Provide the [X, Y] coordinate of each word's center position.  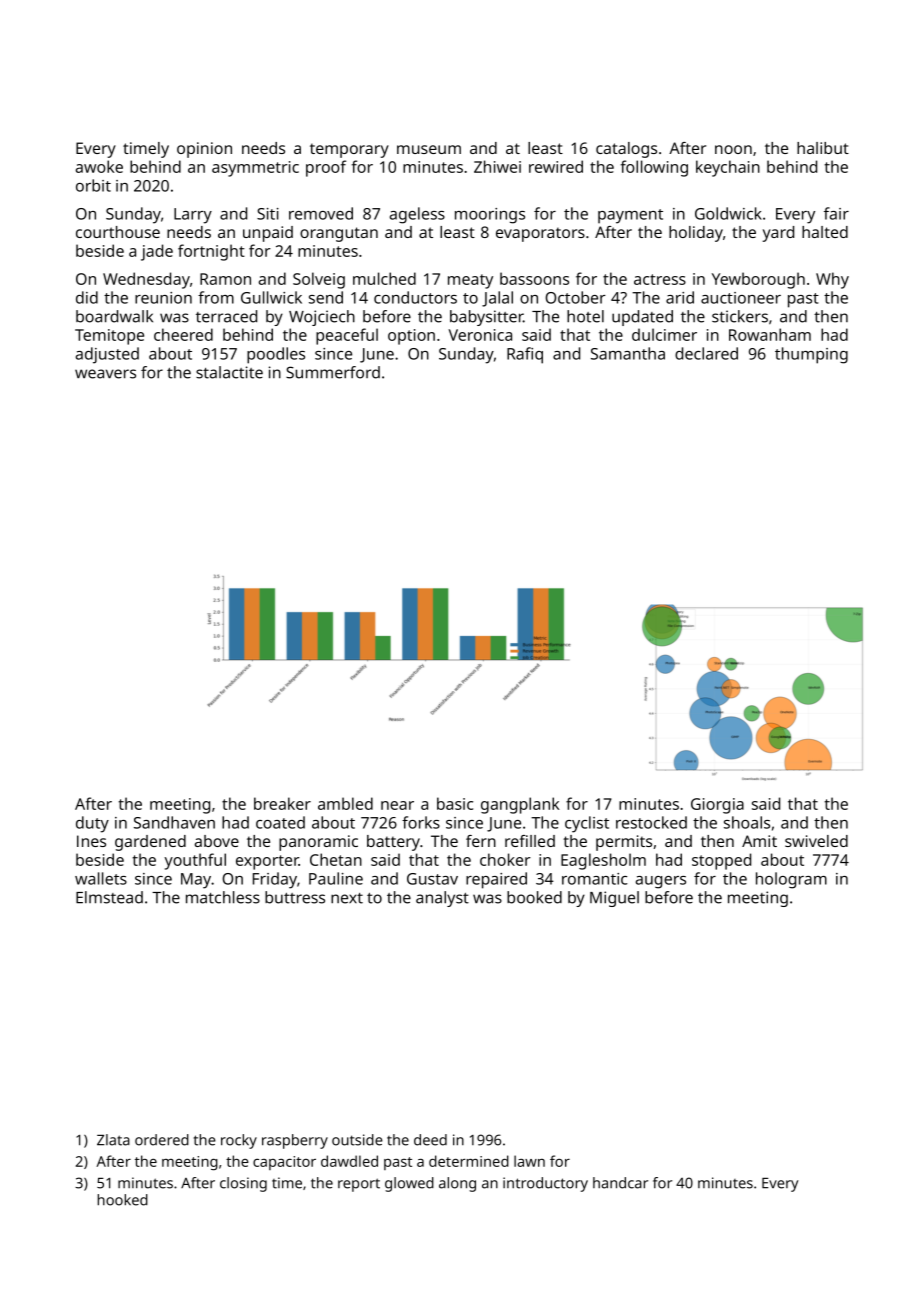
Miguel [614, 899]
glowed [409, 1184]
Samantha [628, 353]
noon [733, 149]
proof [326, 168]
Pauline [336, 878]
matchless [223, 897]
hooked [122, 1200]
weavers [105, 374]
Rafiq [525, 355]
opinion [204, 150]
